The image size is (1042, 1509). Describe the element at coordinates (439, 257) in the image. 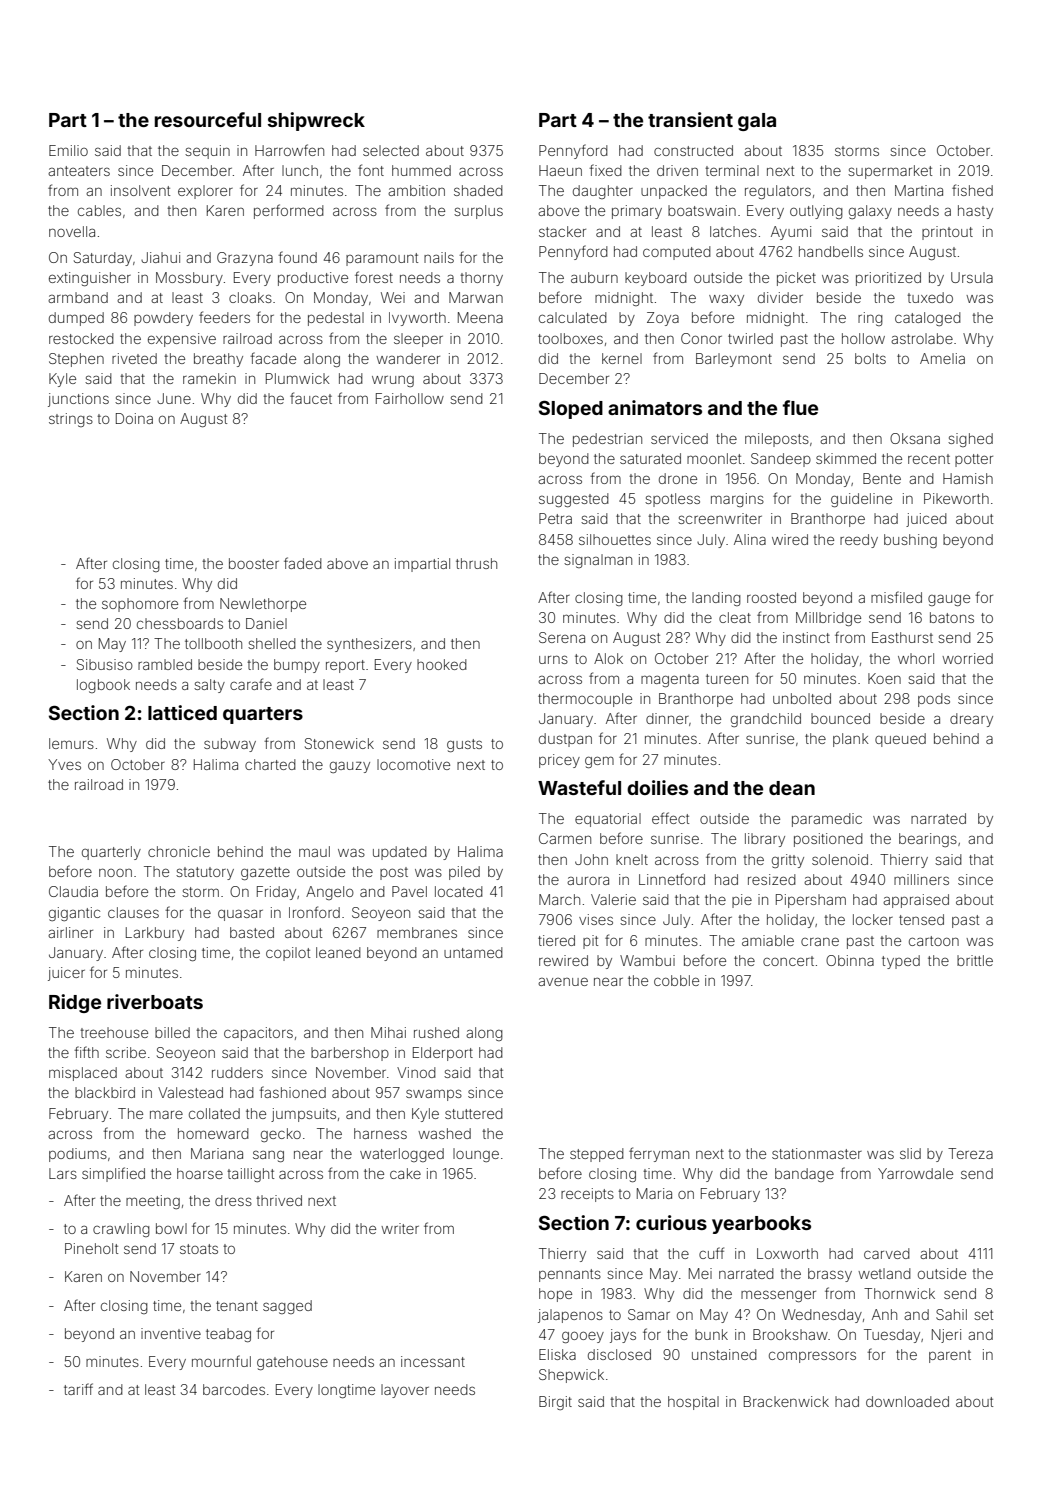

I see `nails` at that location.
